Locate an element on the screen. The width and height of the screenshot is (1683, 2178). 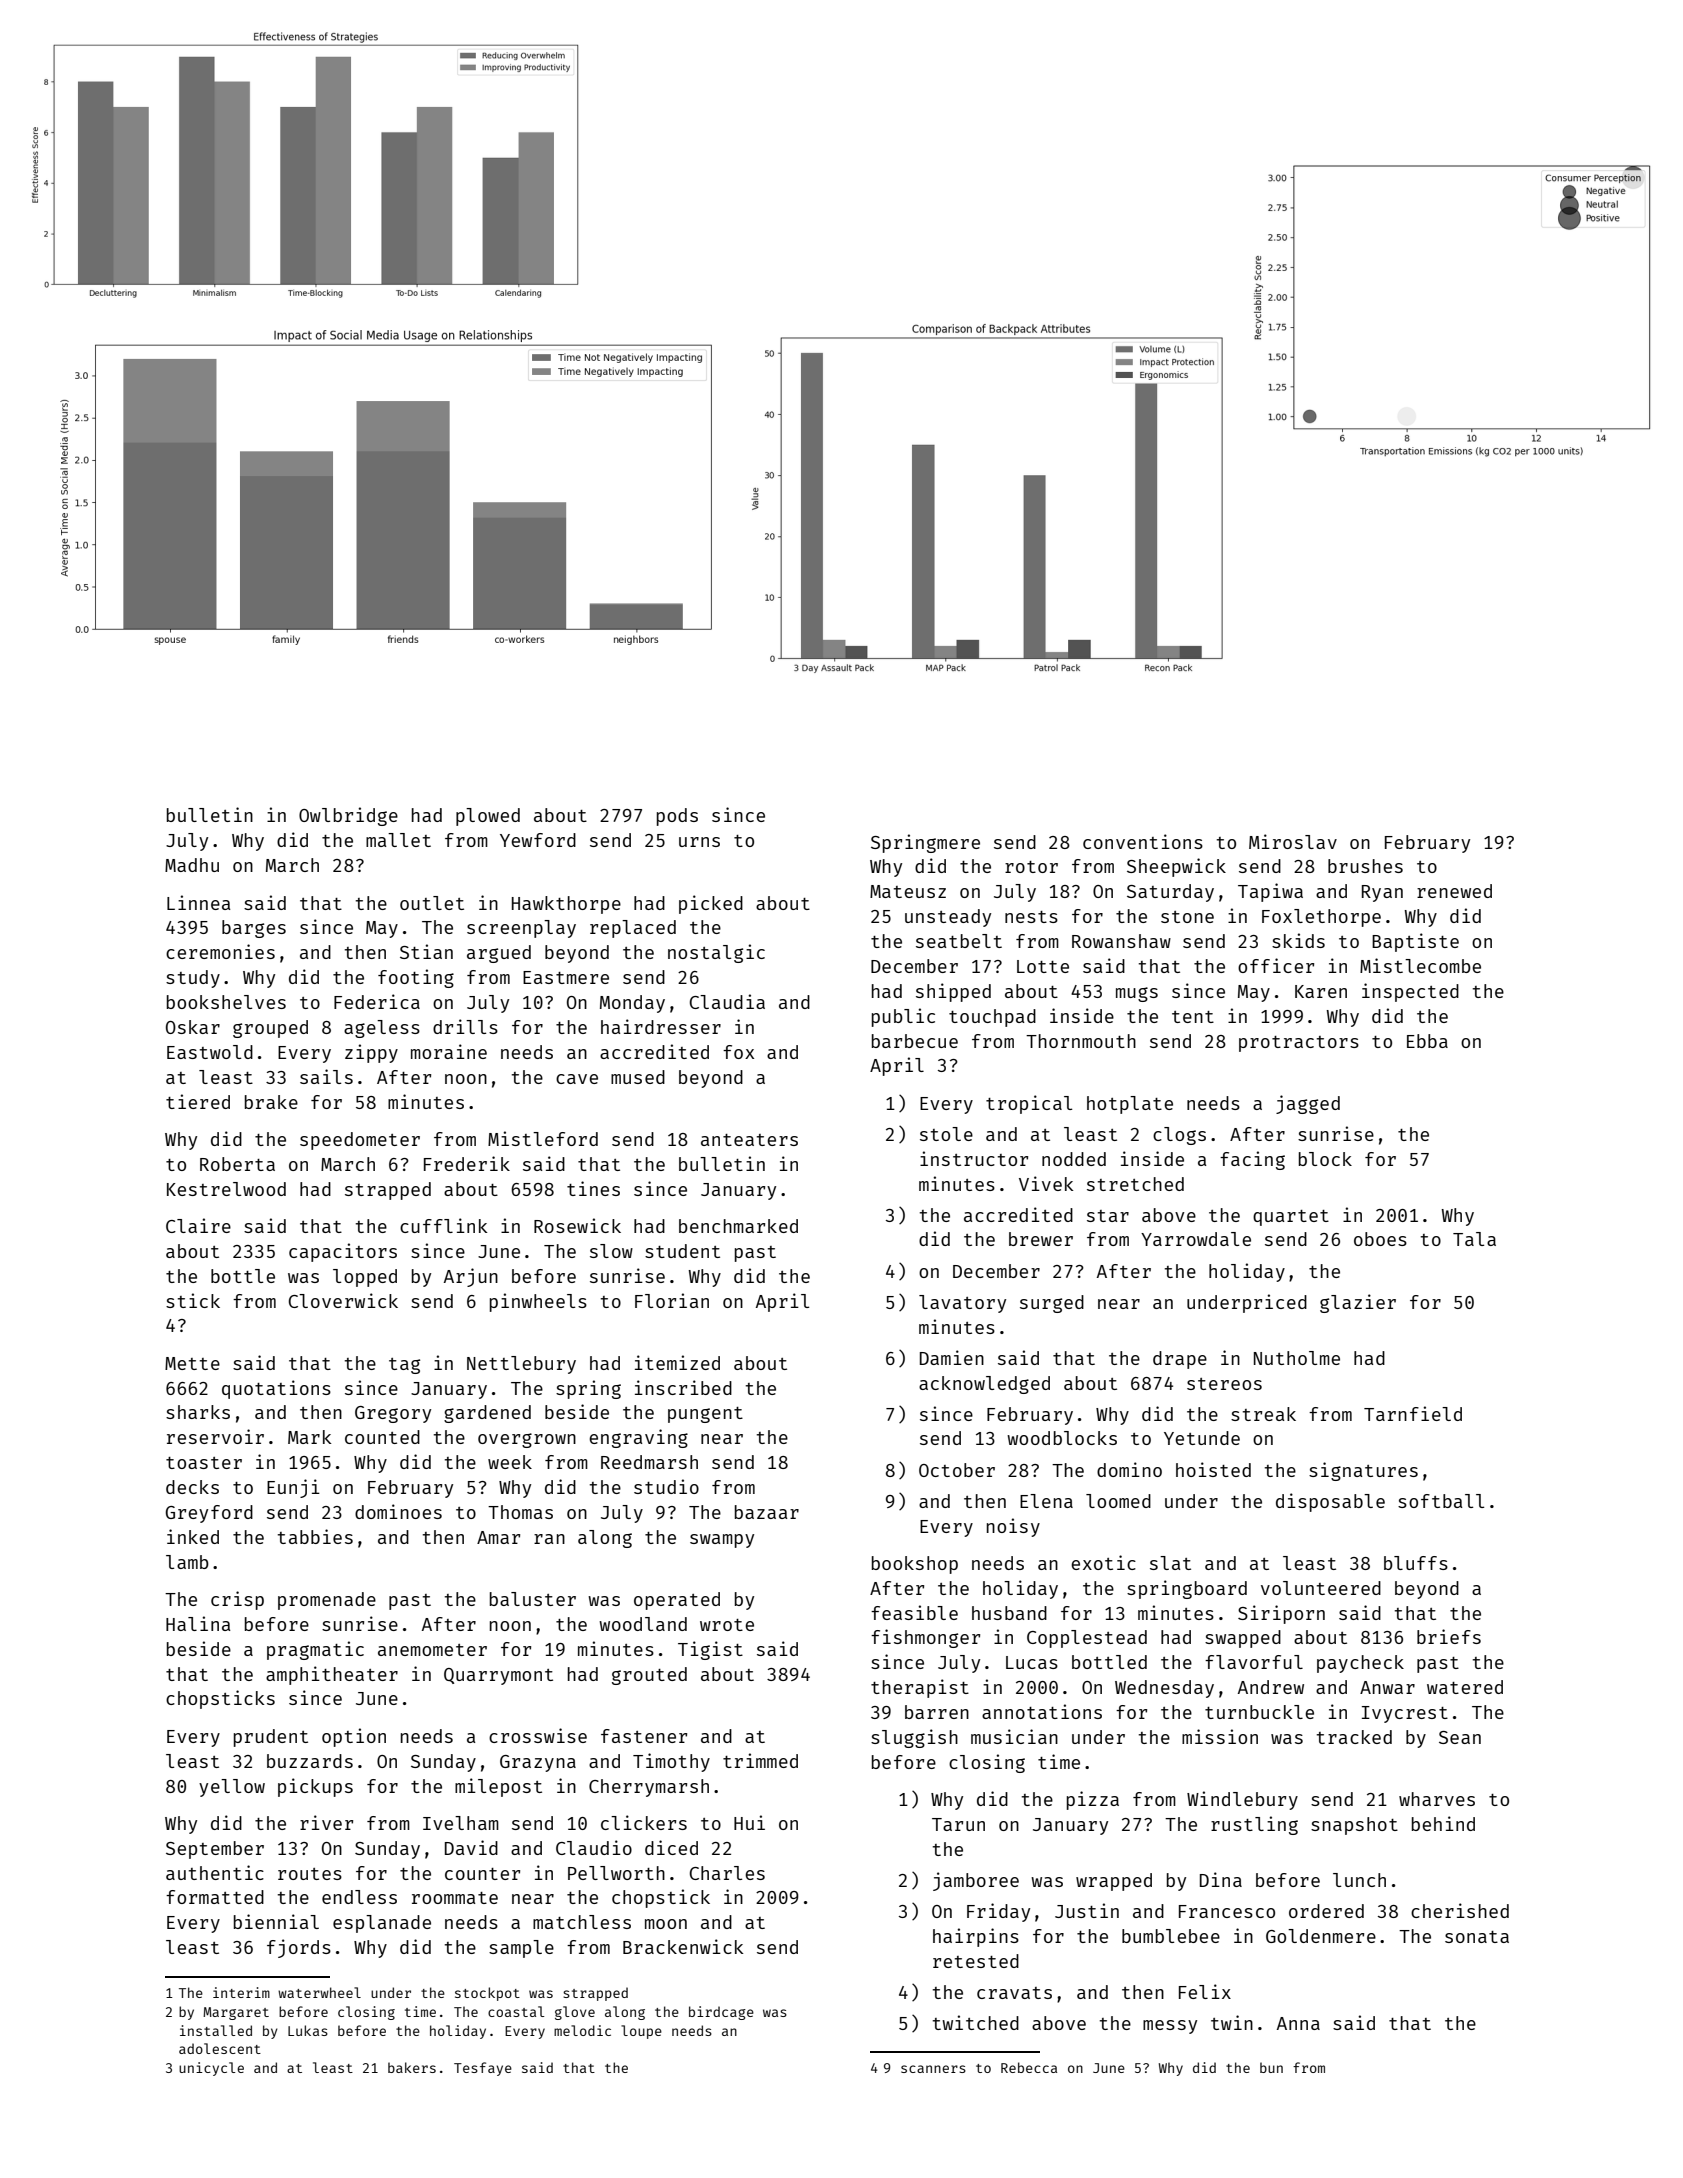
lopped is located at coordinates (365, 1278).
